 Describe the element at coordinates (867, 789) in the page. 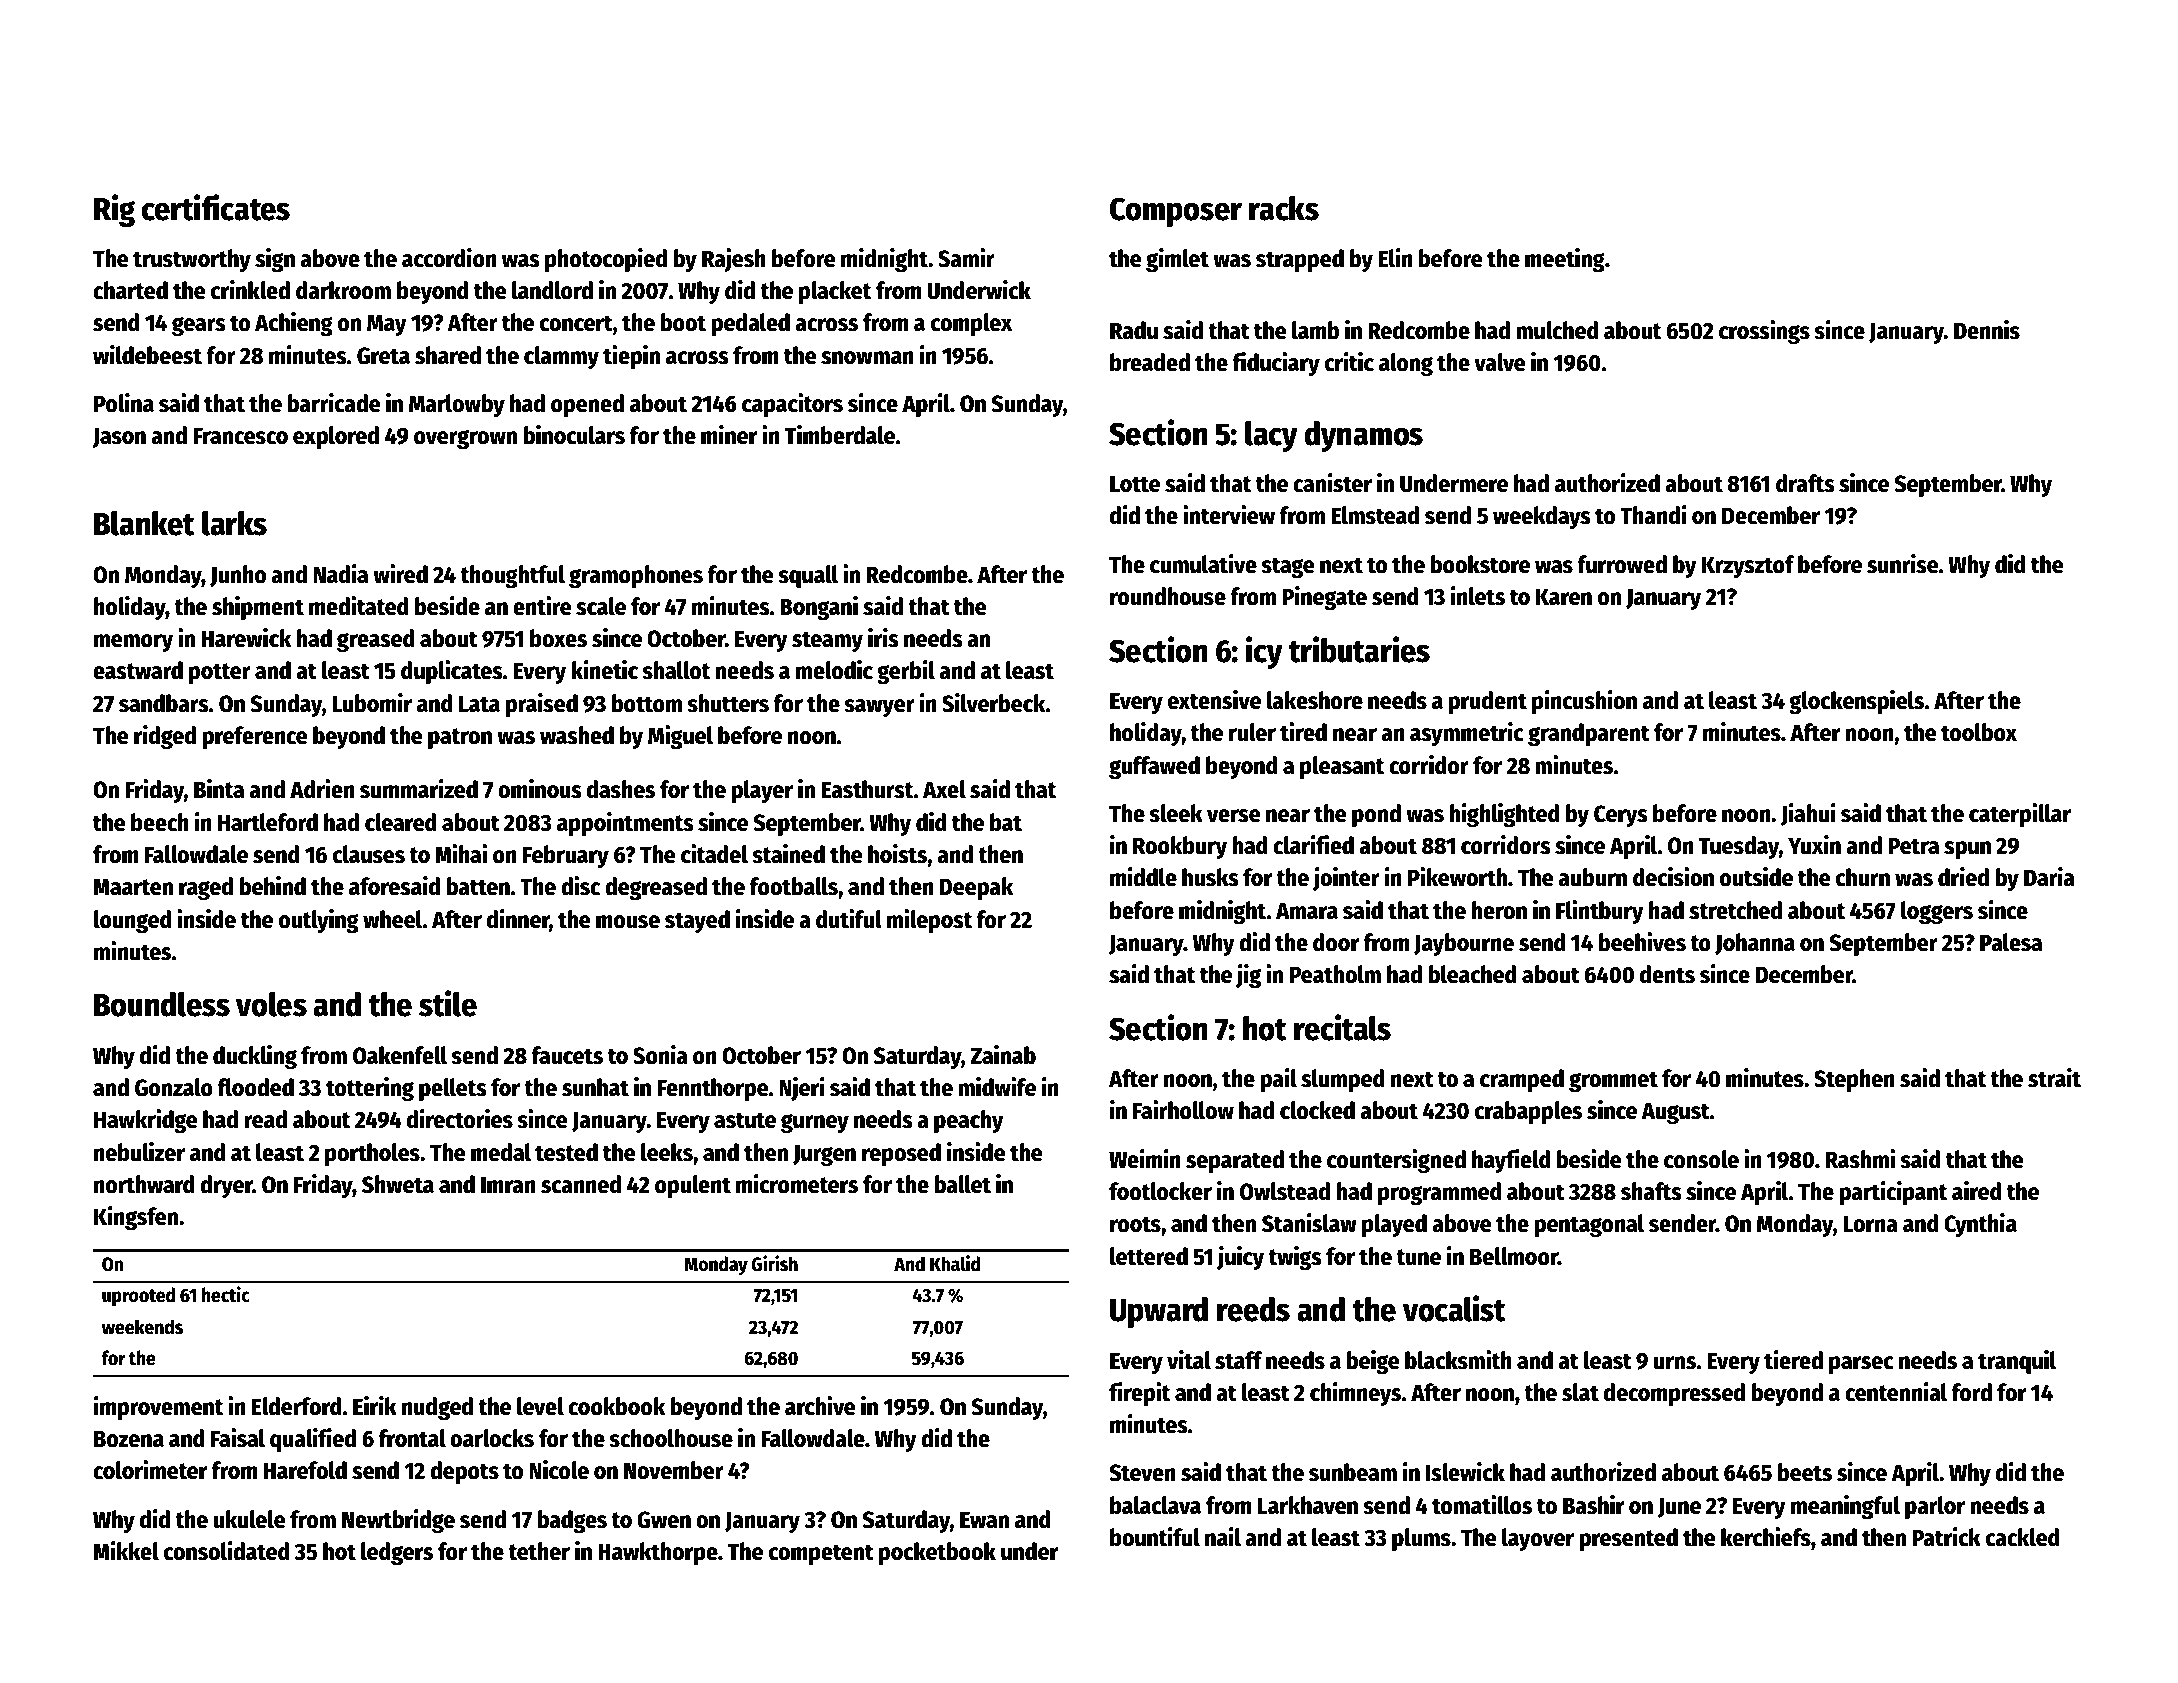

I see `Easthurst` at that location.
